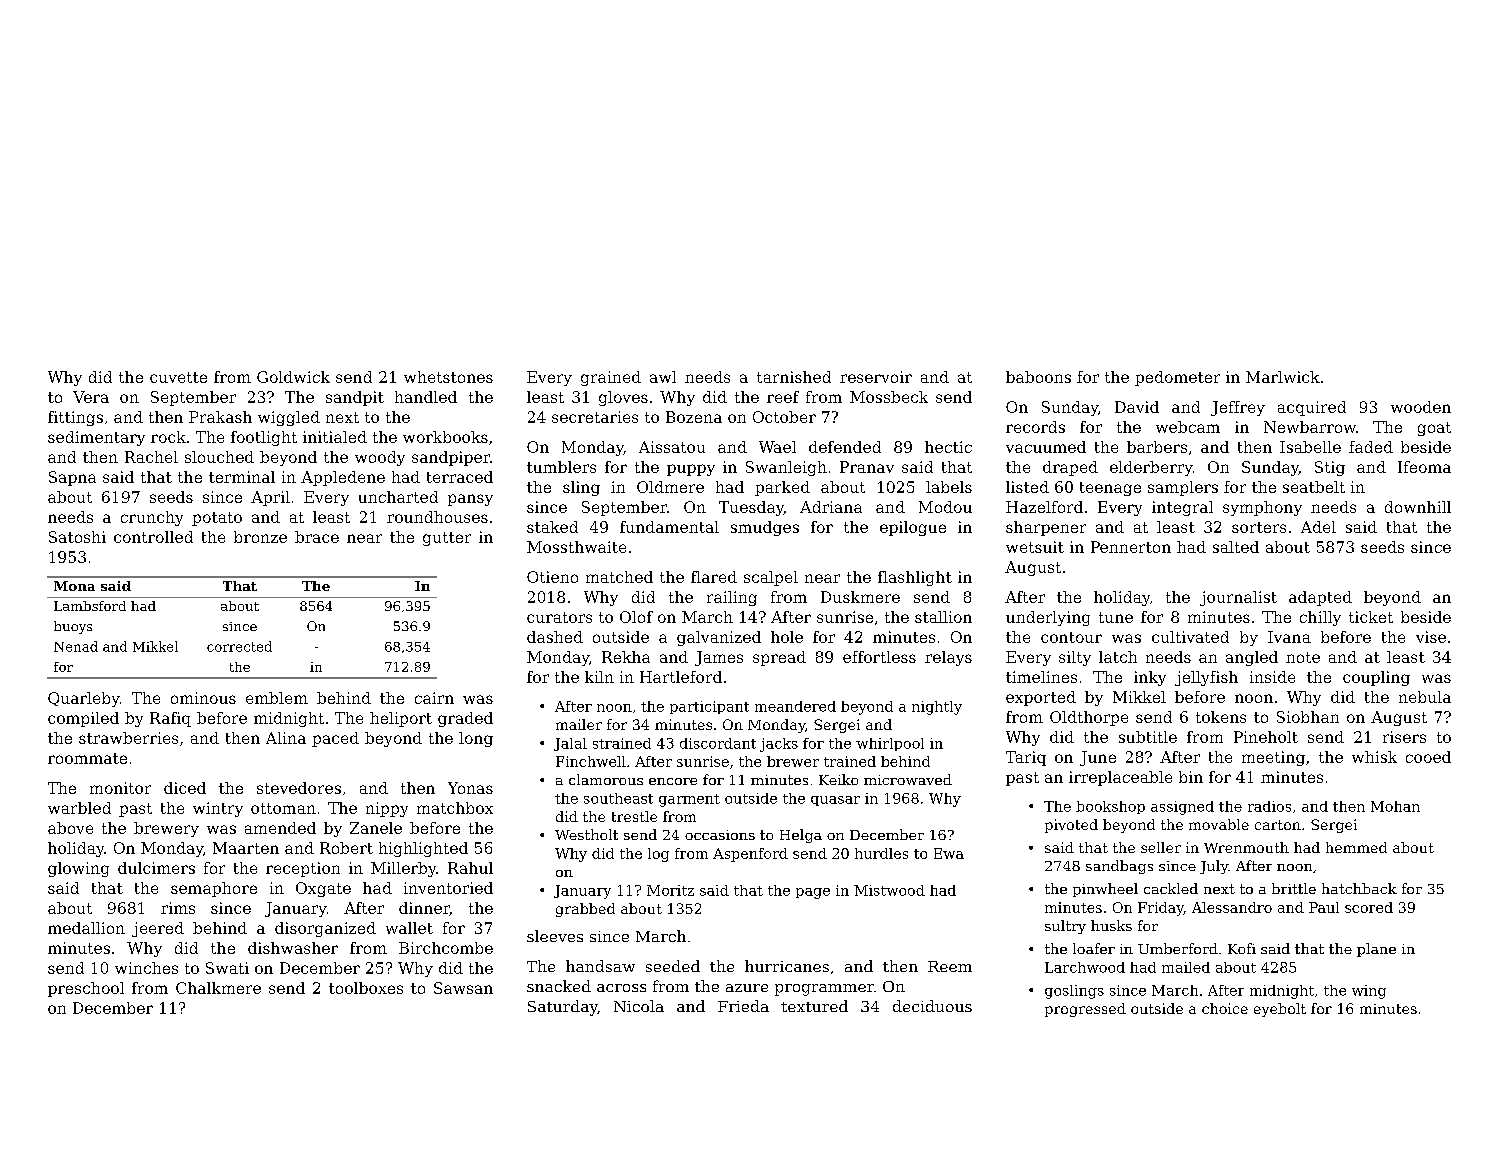  Describe the element at coordinates (86, 989) in the screenshot. I see `preschool` at that location.
